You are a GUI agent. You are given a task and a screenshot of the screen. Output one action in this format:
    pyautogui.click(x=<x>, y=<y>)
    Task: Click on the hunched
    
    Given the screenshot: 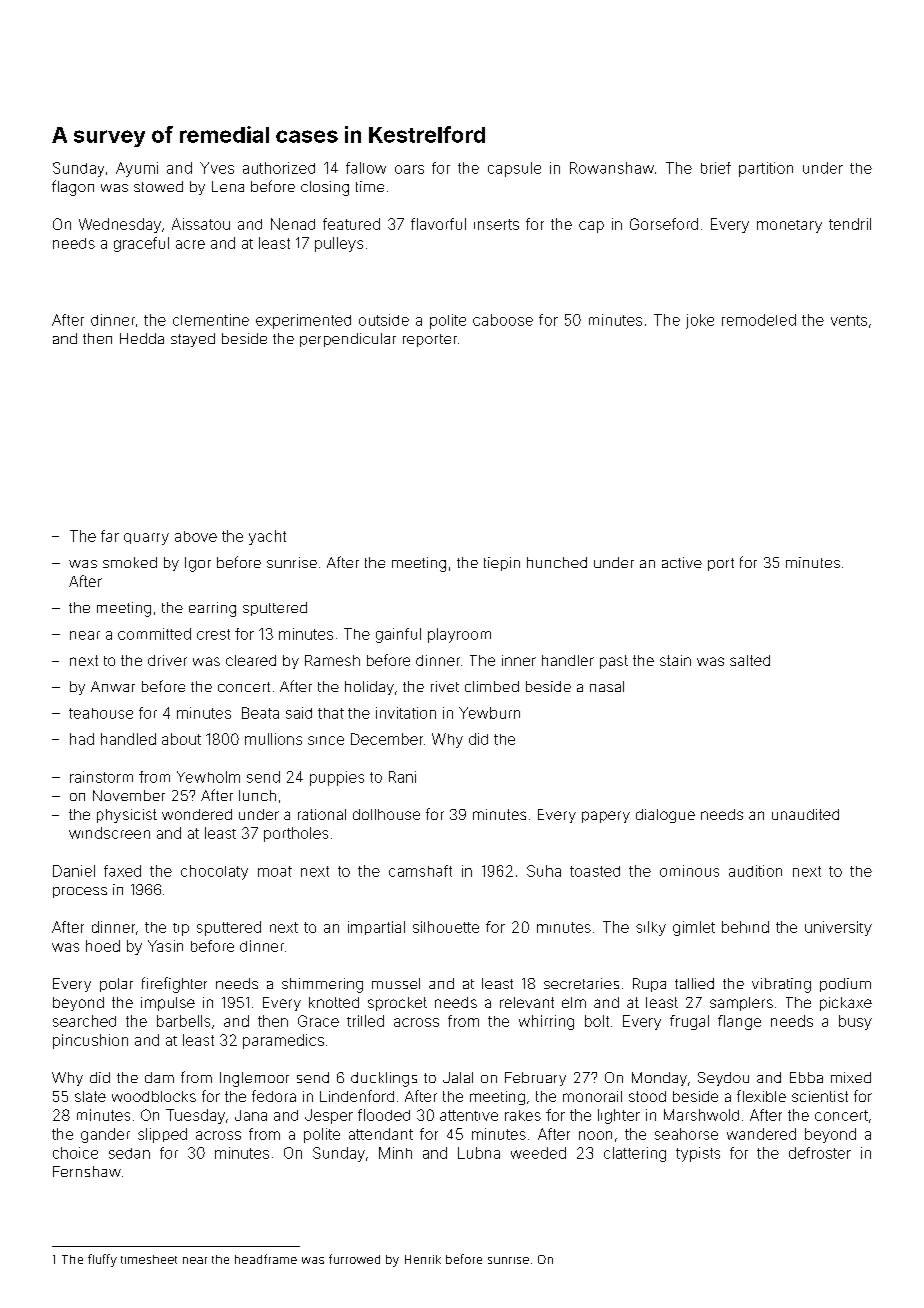 What is the action you would take?
    pyautogui.click(x=557, y=562)
